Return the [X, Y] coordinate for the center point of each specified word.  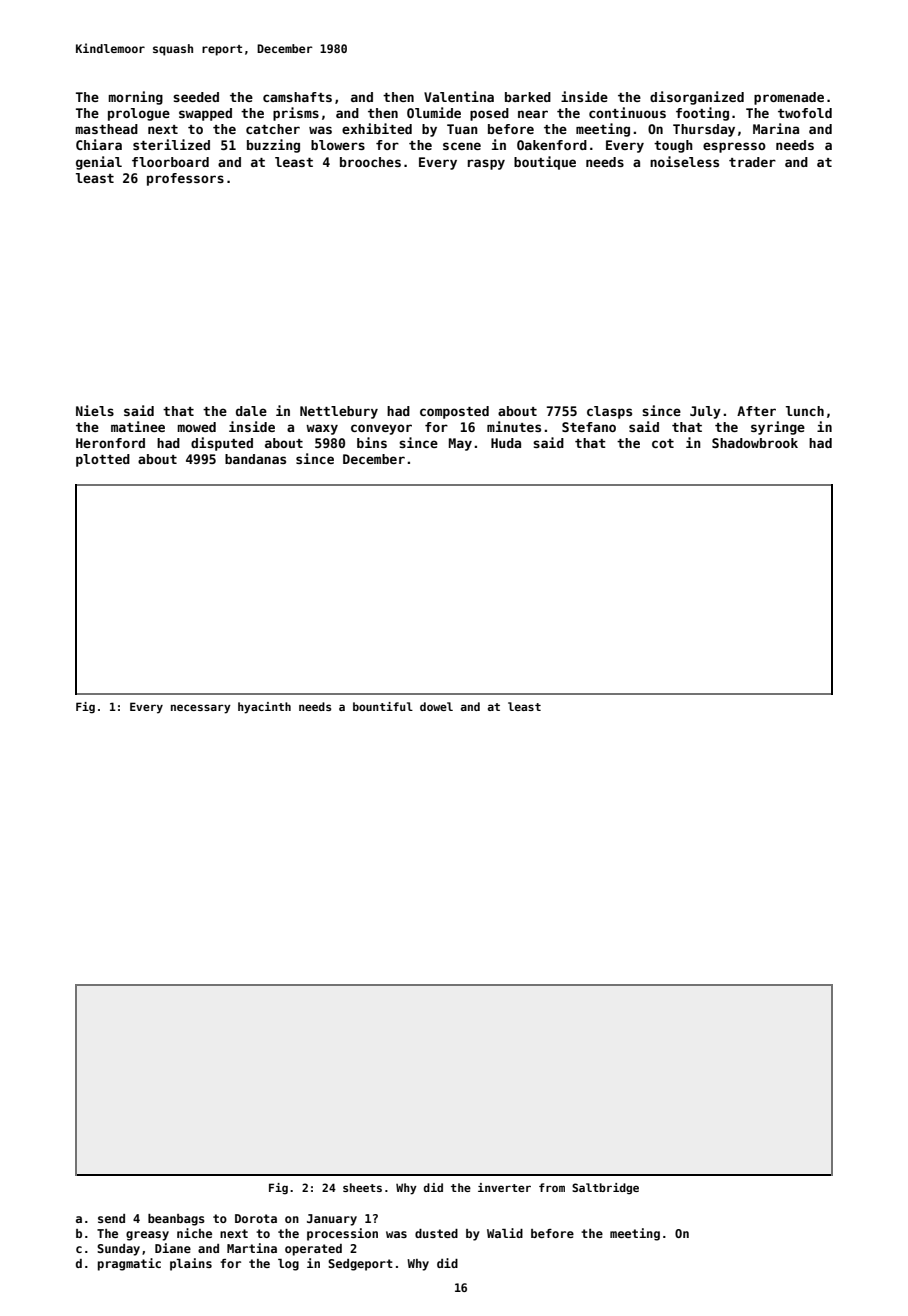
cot [663, 443]
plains [191, 1264]
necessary [201, 709]
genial [99, 163]
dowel [436, 706]
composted [454, 412]
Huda [506, 443]
